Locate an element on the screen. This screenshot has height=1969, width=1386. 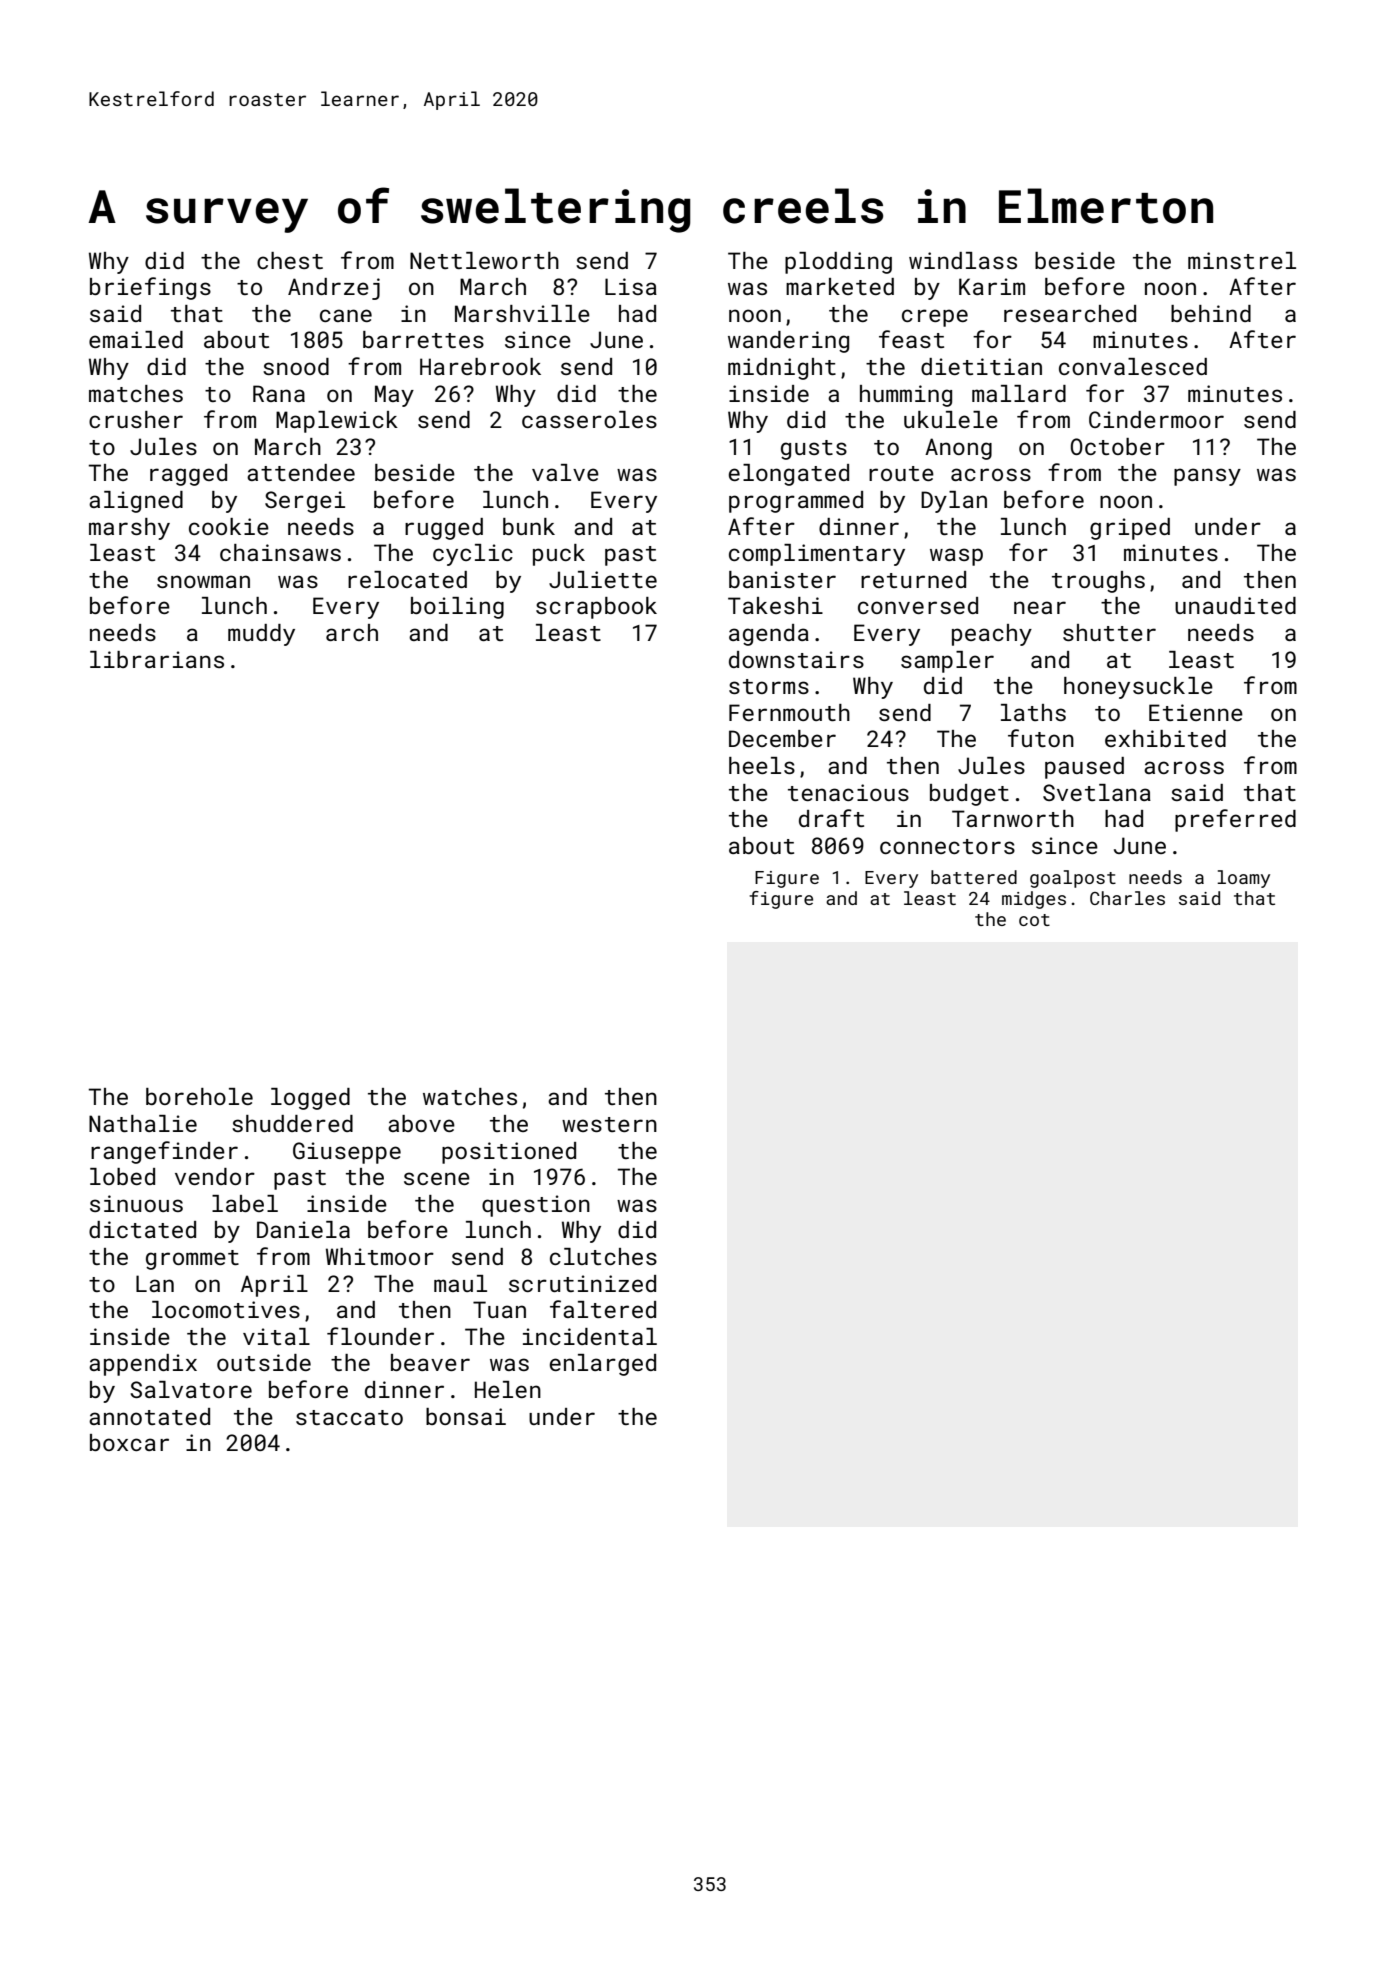
windlass is located at coordinates (963, 260).
